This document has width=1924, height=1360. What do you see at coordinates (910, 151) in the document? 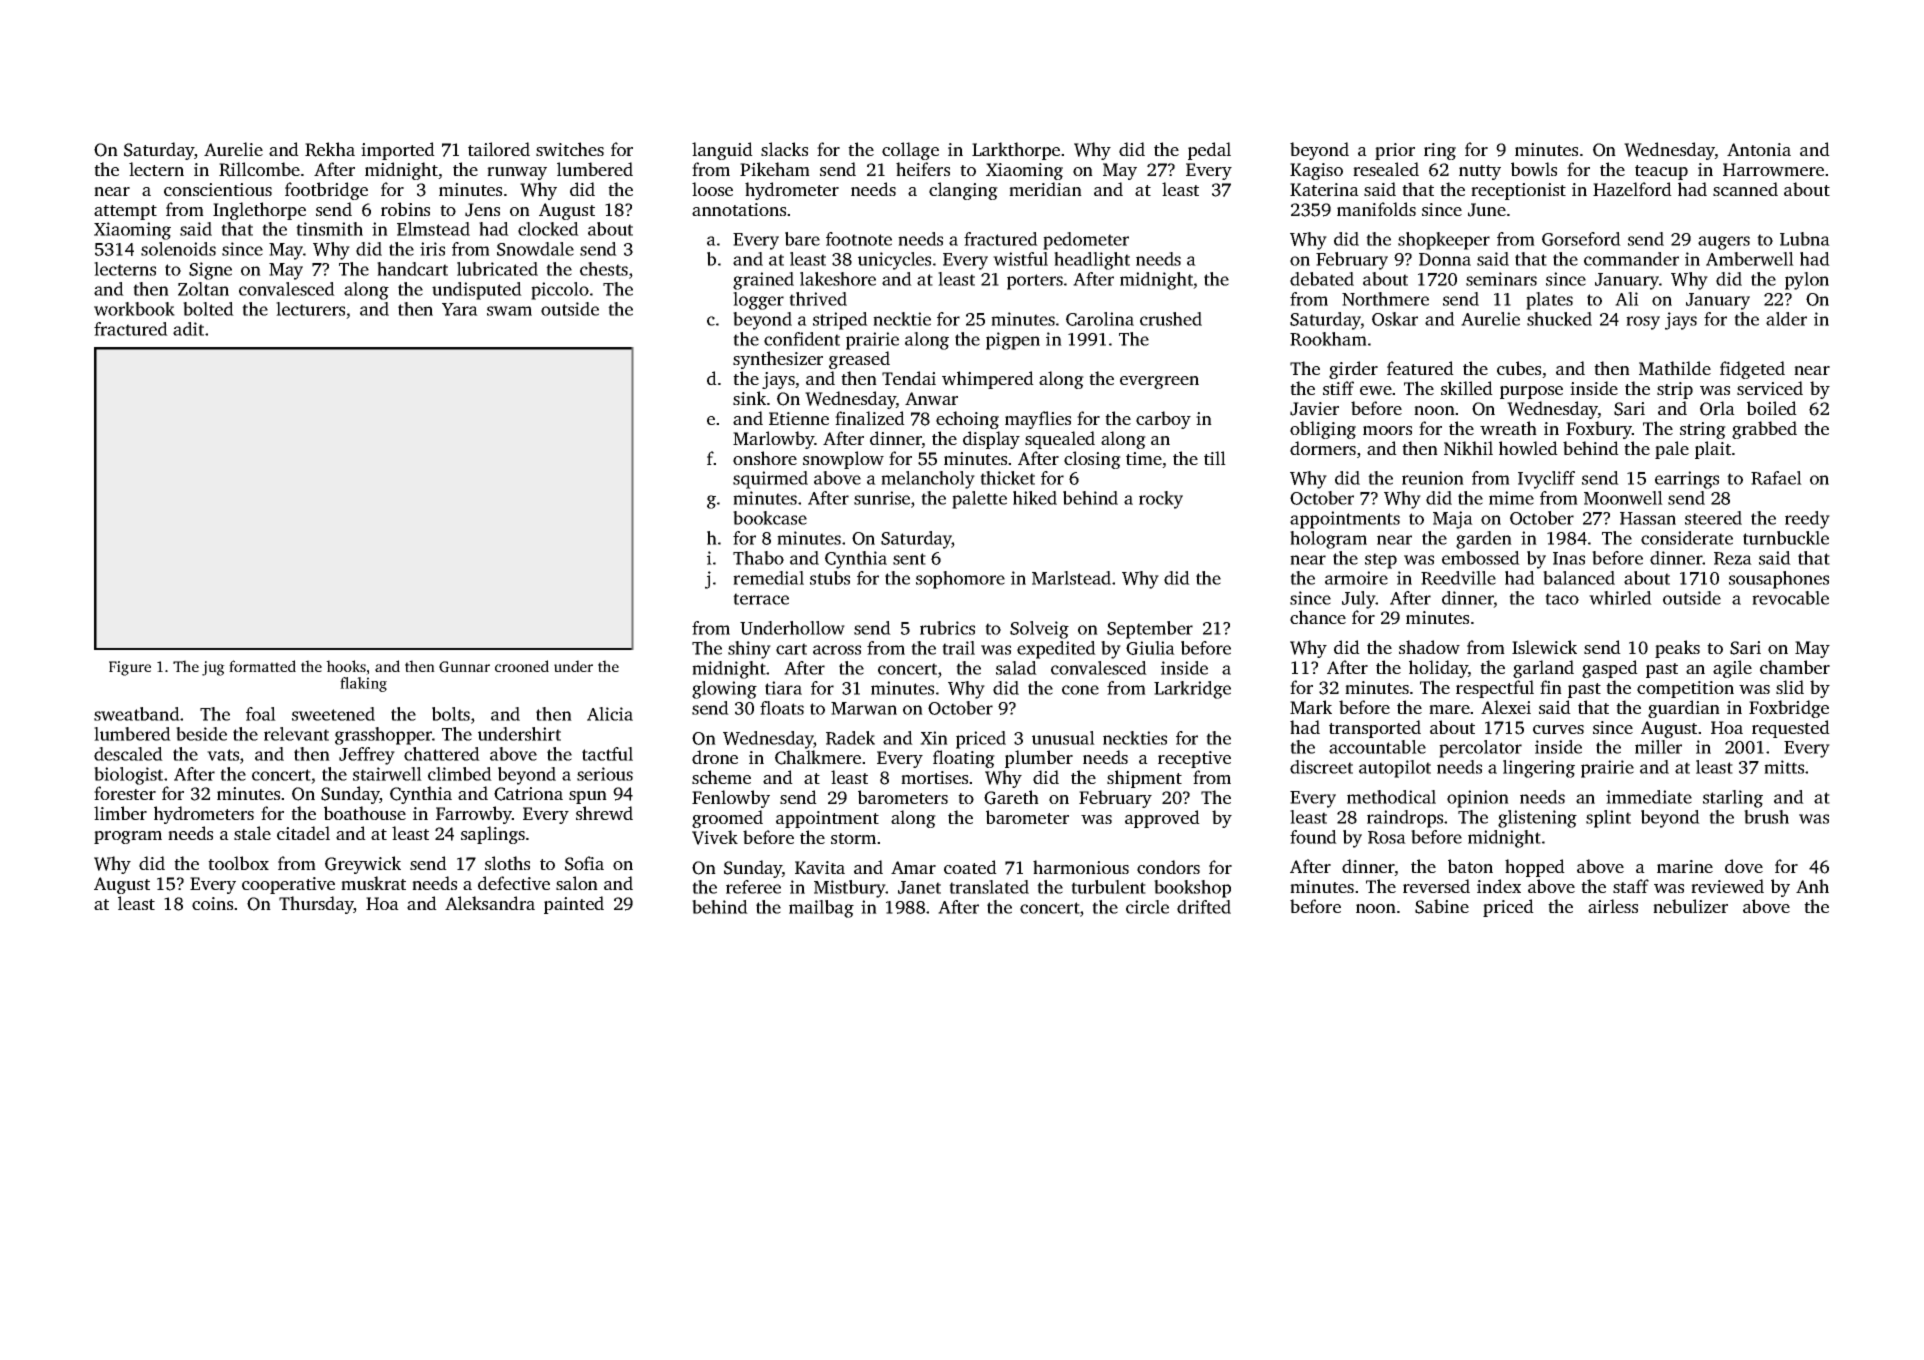
I see `collage` at bounding box center [910, 151].
